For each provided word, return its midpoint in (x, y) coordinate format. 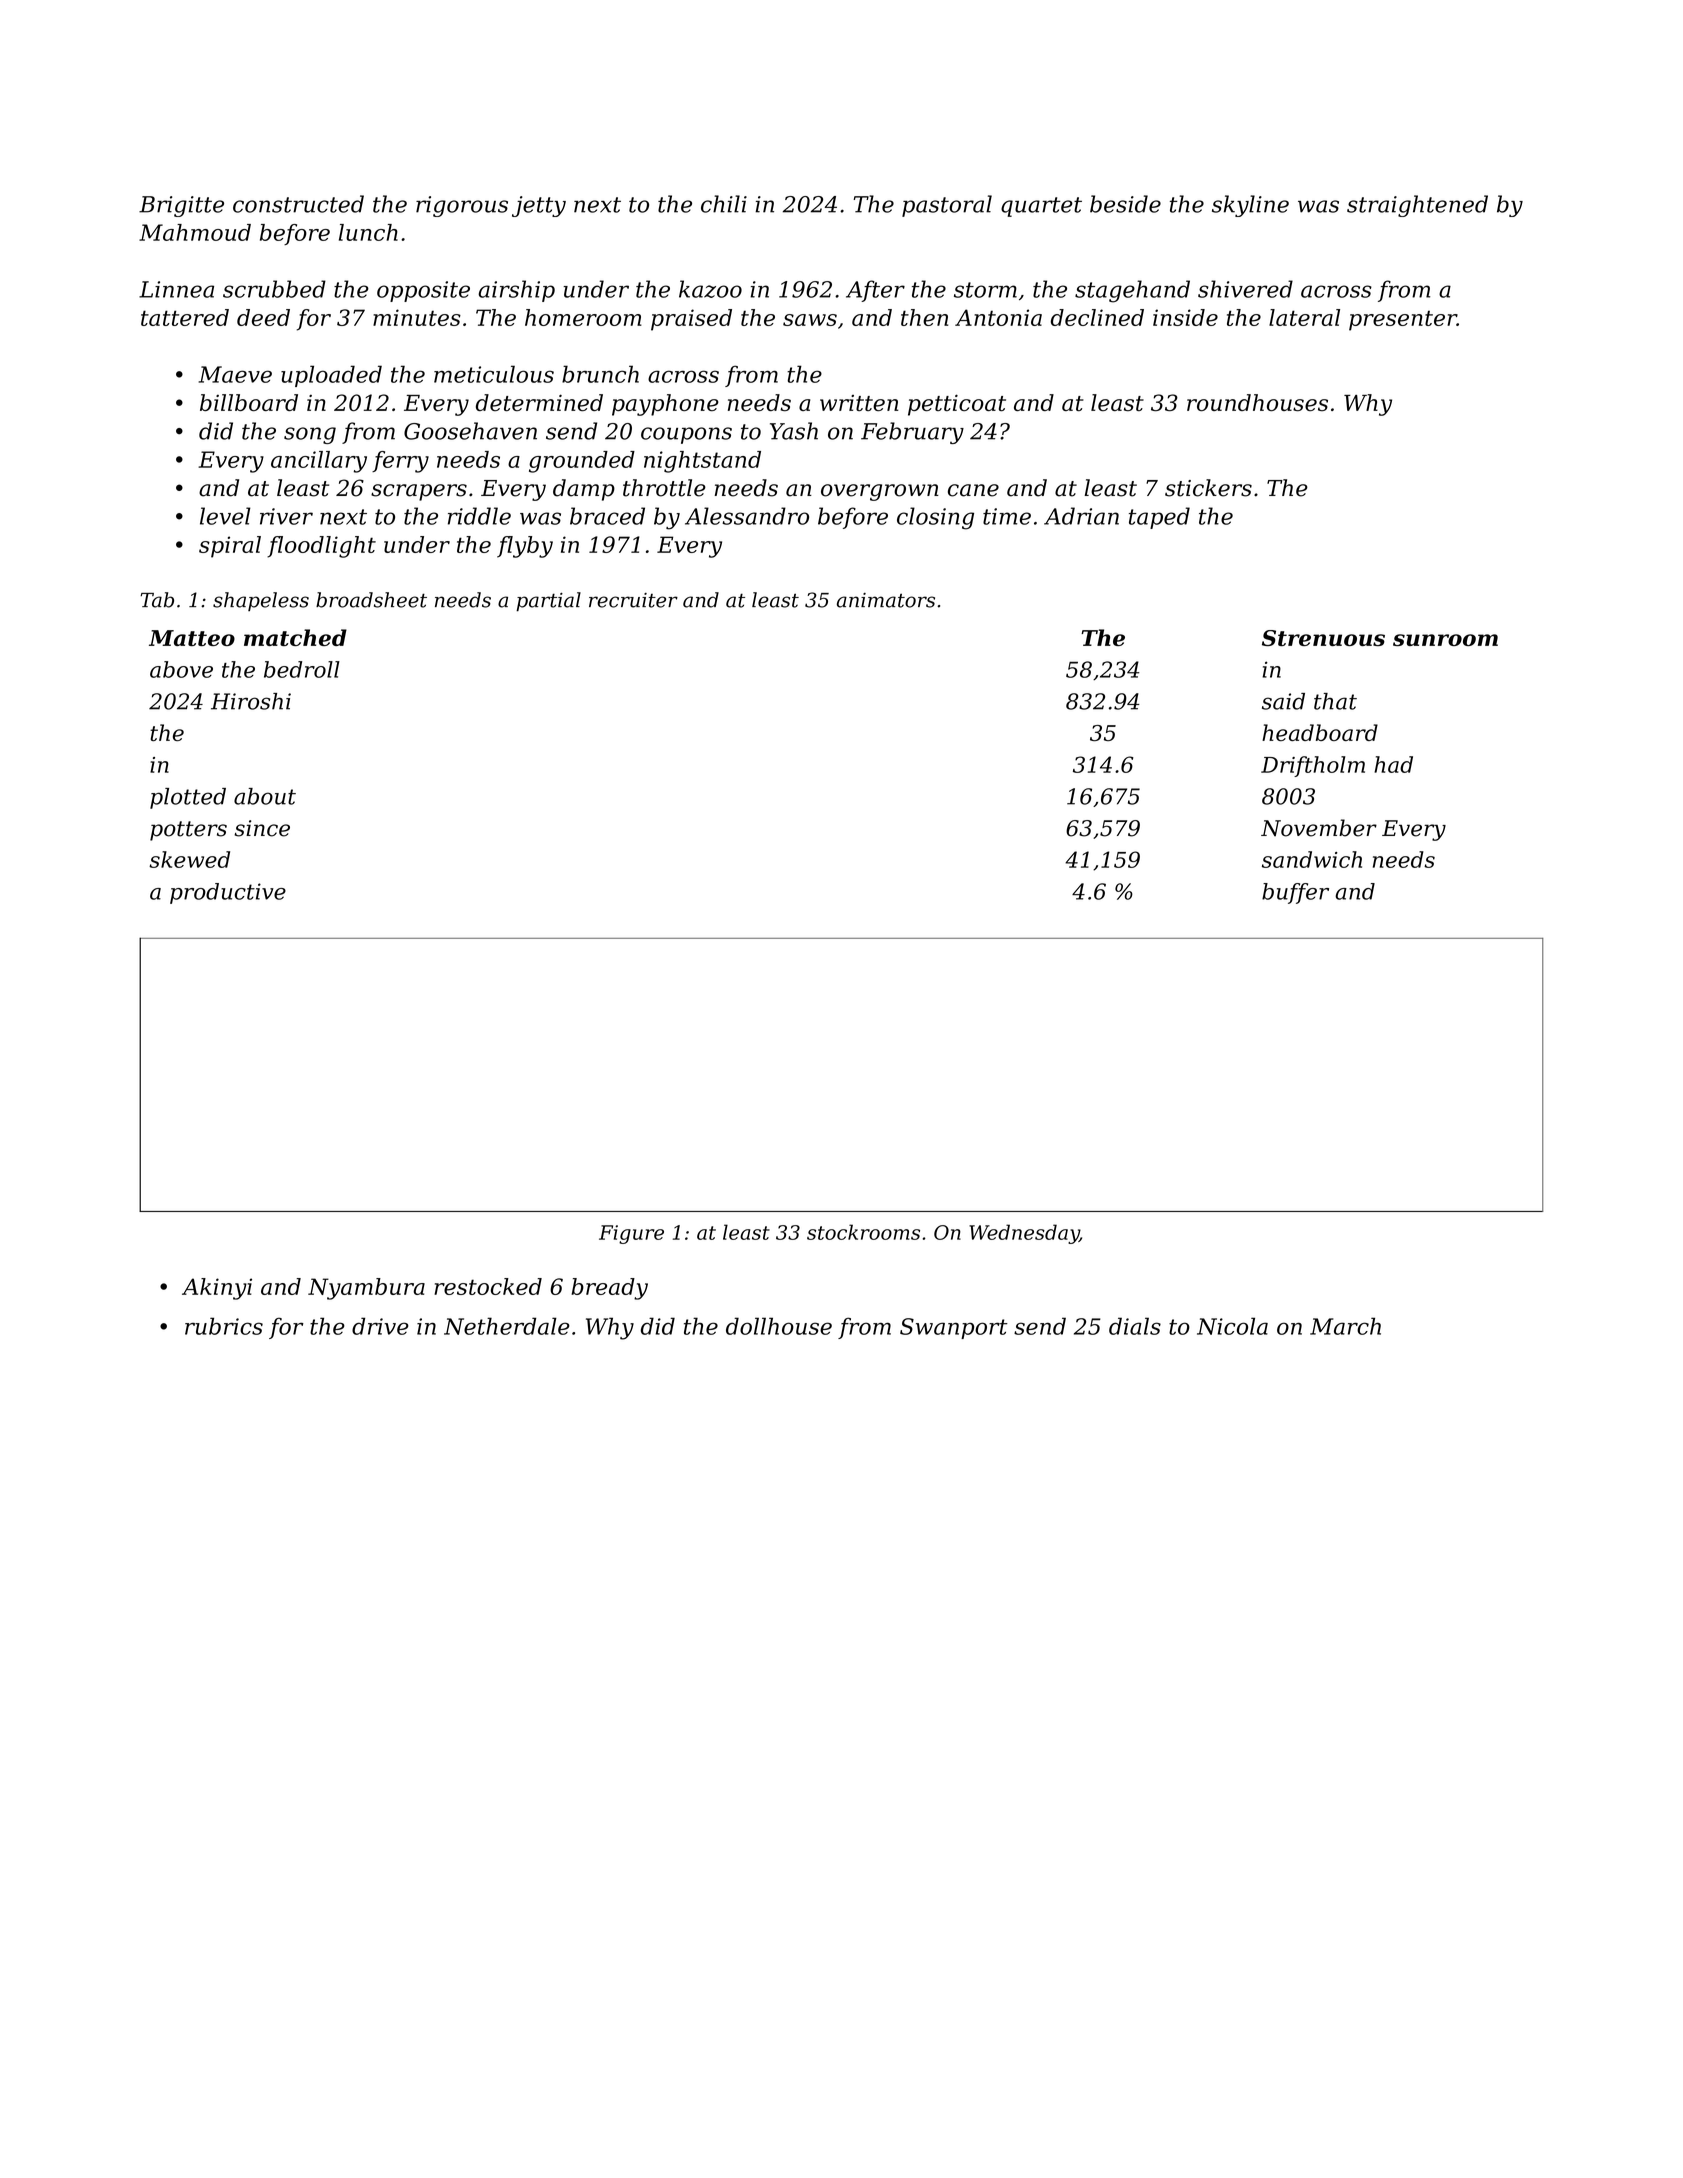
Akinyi (217, 1289)
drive (380, 1326)
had (1393, 764)
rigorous (462, 206)
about (265, 796)
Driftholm (1313, 766)
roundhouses (1257, 402)
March (1345, 1326)
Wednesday (1024, 1234)
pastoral (947, 206)
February (912, 433)
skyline (1250, 206)
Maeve (235, 374)
